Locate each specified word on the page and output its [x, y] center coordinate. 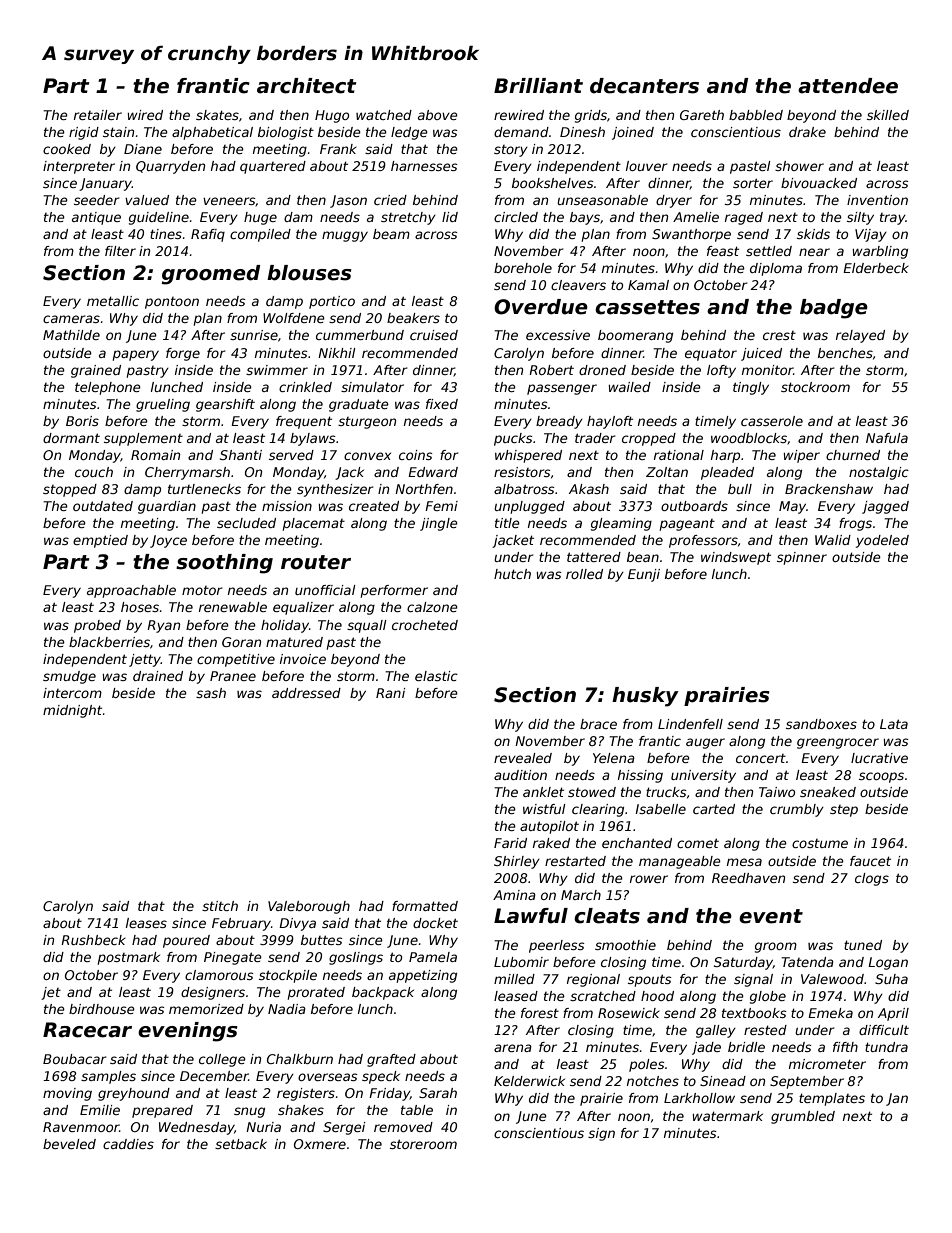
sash [211, 693]
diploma [776, 269]
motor [202, 590]
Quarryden [170, 167]
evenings [188, 1032]
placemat [314, 524]
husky [645, 697]
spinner [802, 558]
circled [516, 217]
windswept [736, 558]
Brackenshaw [829, 489]
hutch [512, 574]
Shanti [241, 455]
